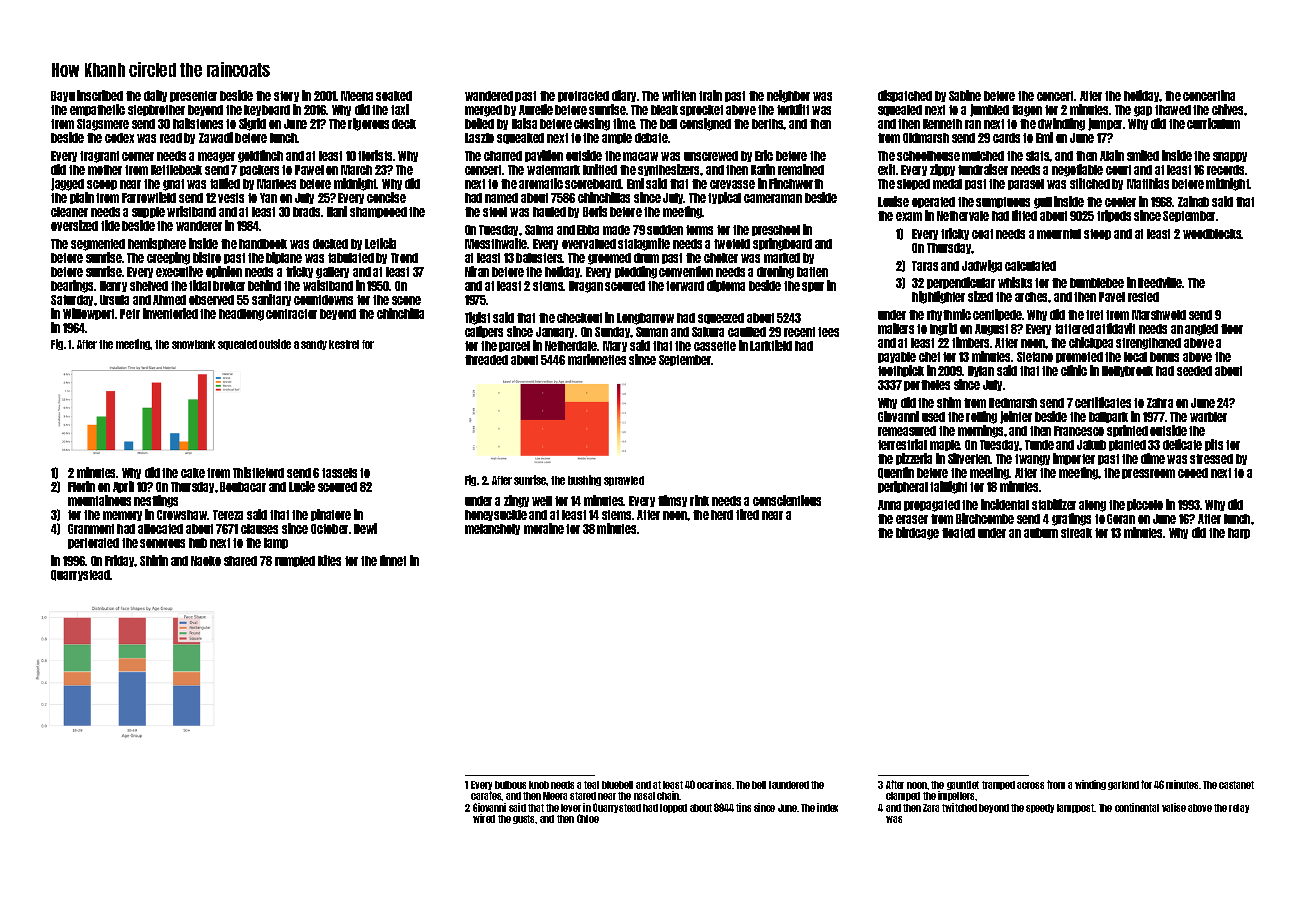 The width and height of the screenshot is (1308, 924). I want to click on cooed, so click(1193, 473).
